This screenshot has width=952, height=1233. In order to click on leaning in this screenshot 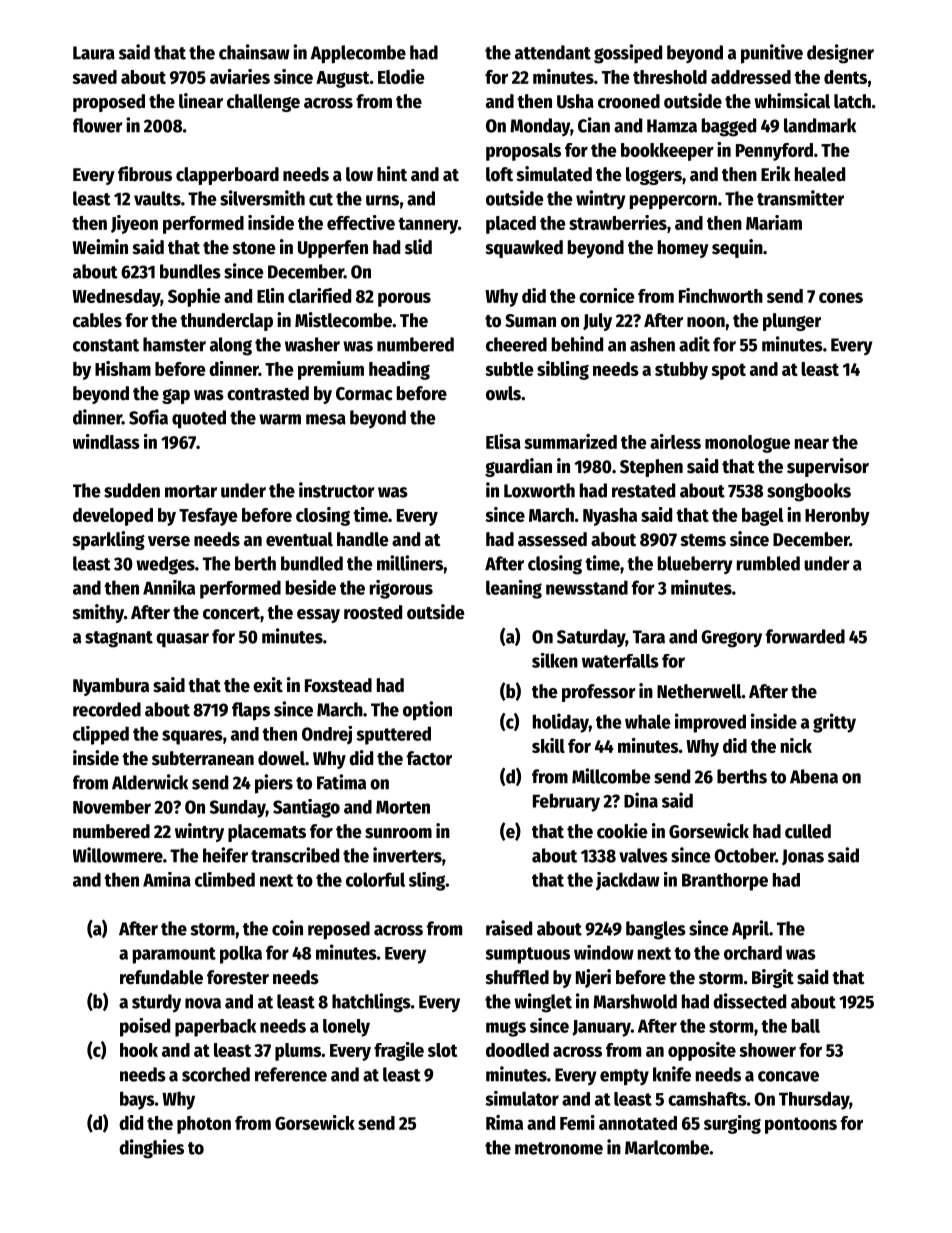, I will do `click(514, 589)`.
